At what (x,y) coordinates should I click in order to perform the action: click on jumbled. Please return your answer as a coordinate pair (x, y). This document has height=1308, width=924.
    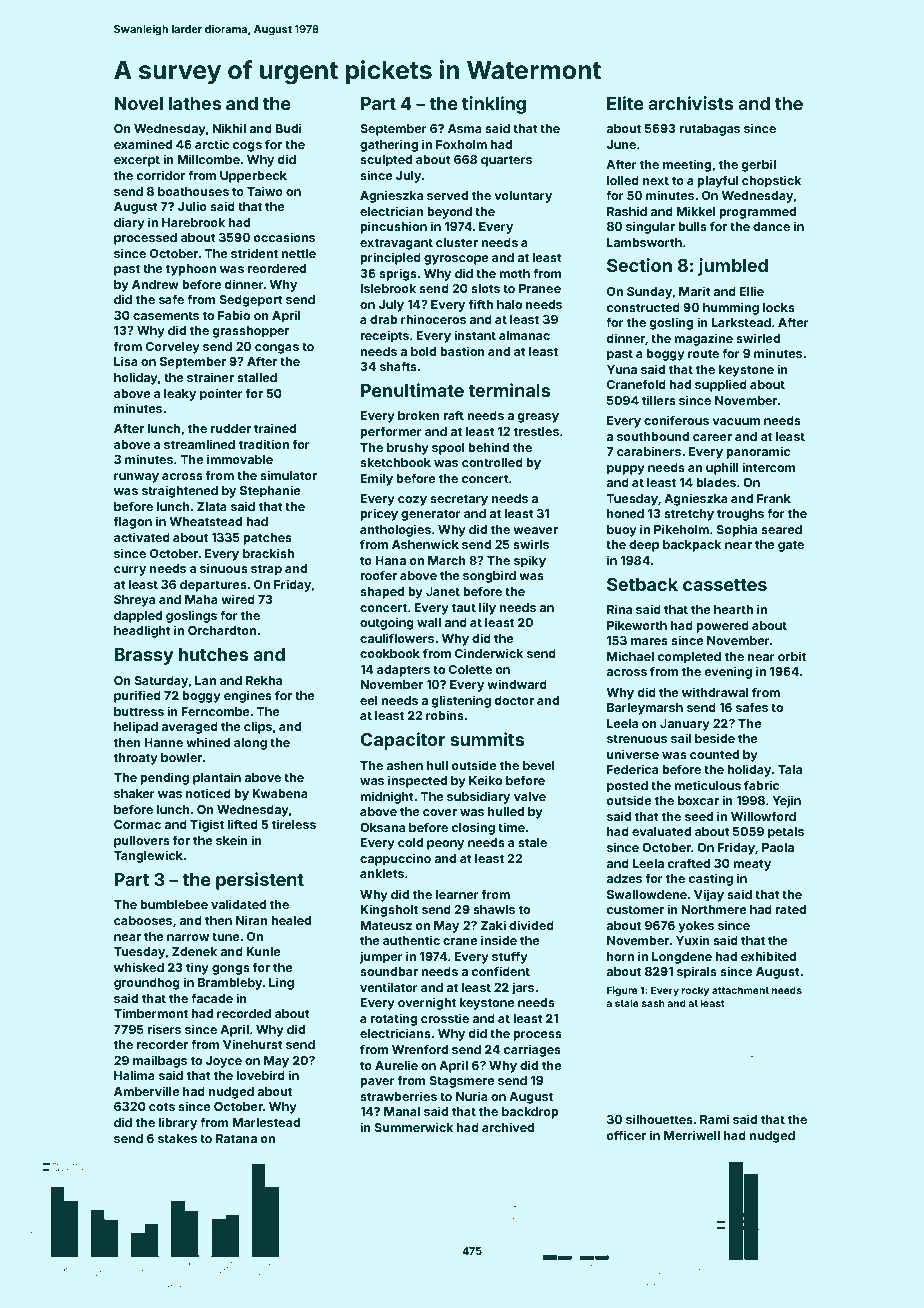
    Looking at the image, I should click on (733, 267).
